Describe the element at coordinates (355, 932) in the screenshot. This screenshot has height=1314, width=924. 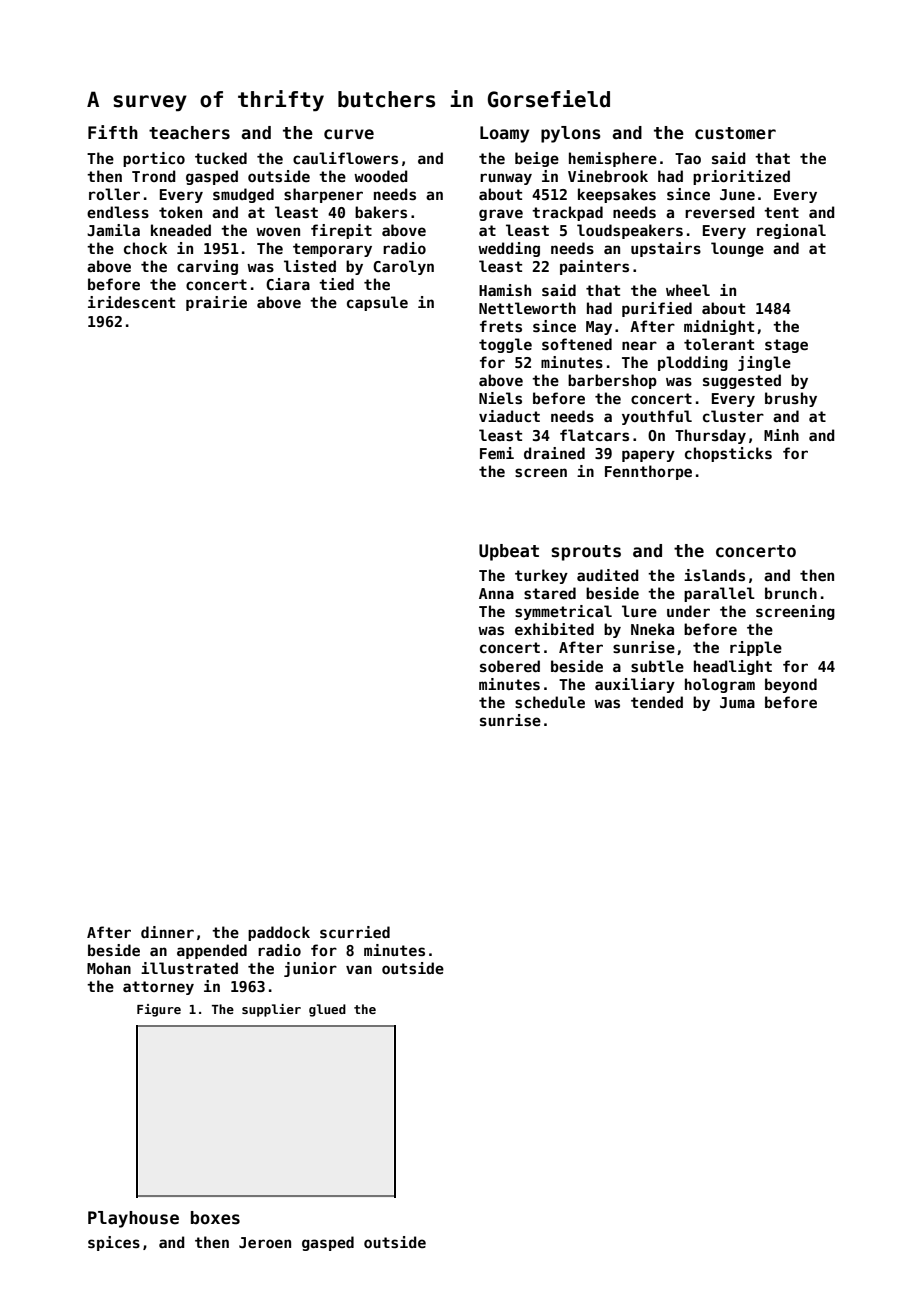
I see `scurried` at that location.
